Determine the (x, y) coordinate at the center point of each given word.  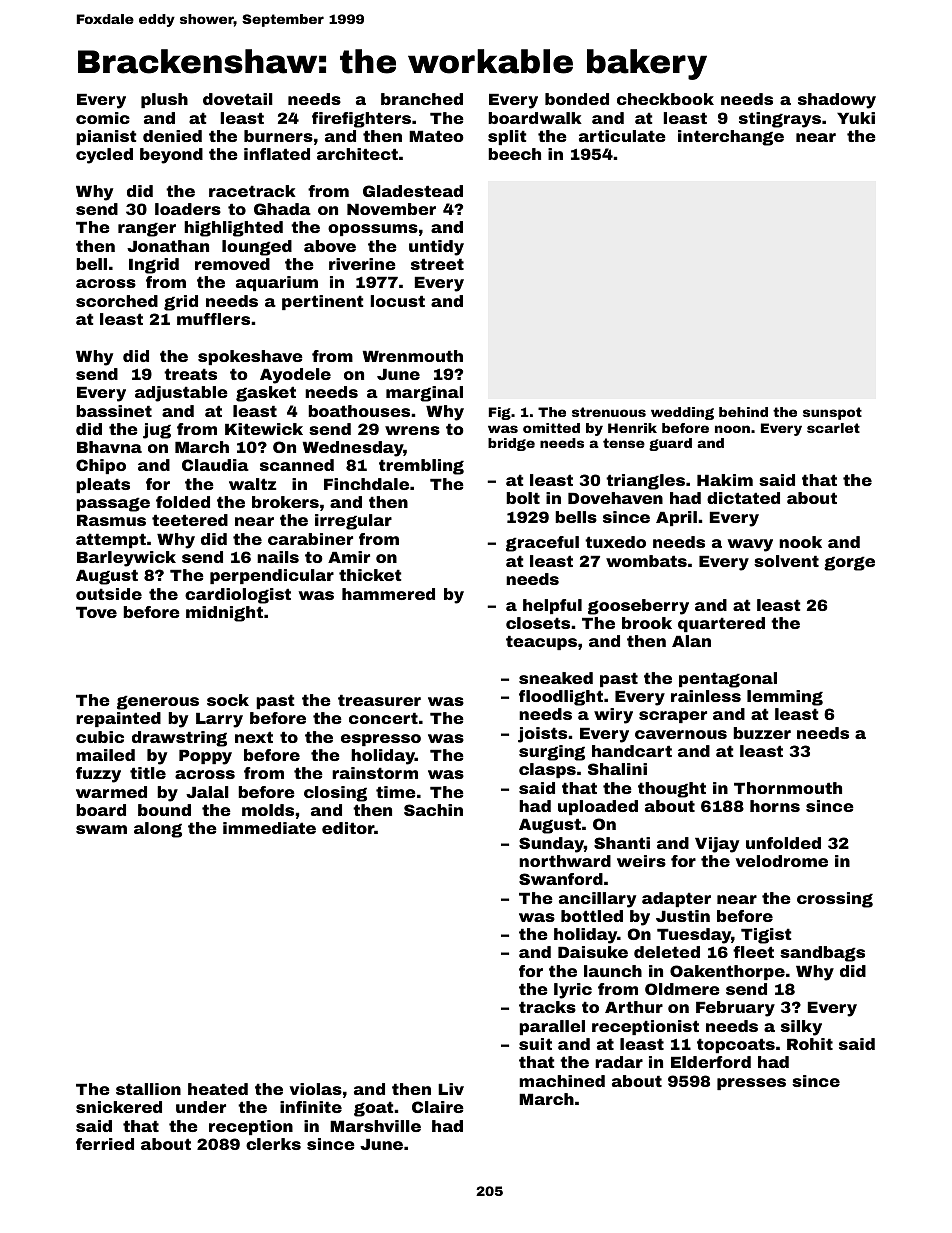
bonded (577, 99)
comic (103, 118)
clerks (273, 1144)
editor (348, 828)
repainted (118, 719)
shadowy (837, 101)
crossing (835, 900)
